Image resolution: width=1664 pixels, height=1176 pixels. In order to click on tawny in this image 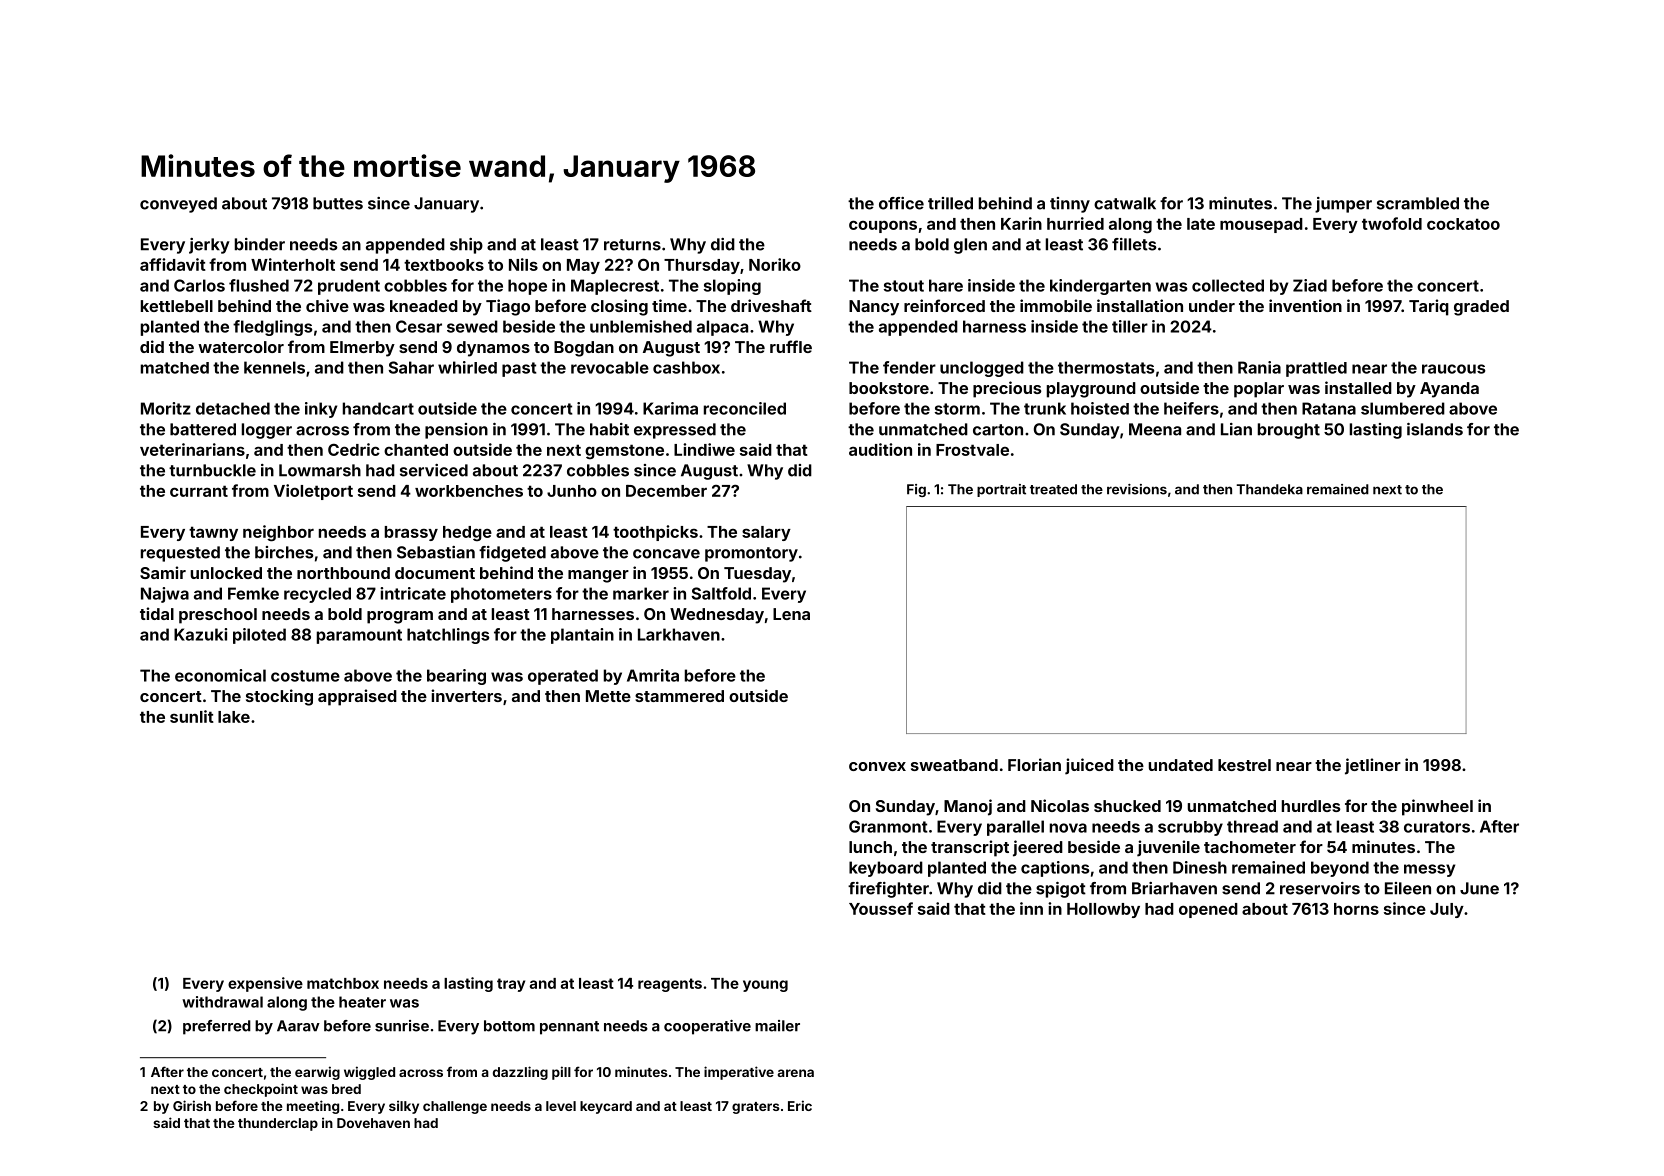, I will do `click(213, 533)`.
